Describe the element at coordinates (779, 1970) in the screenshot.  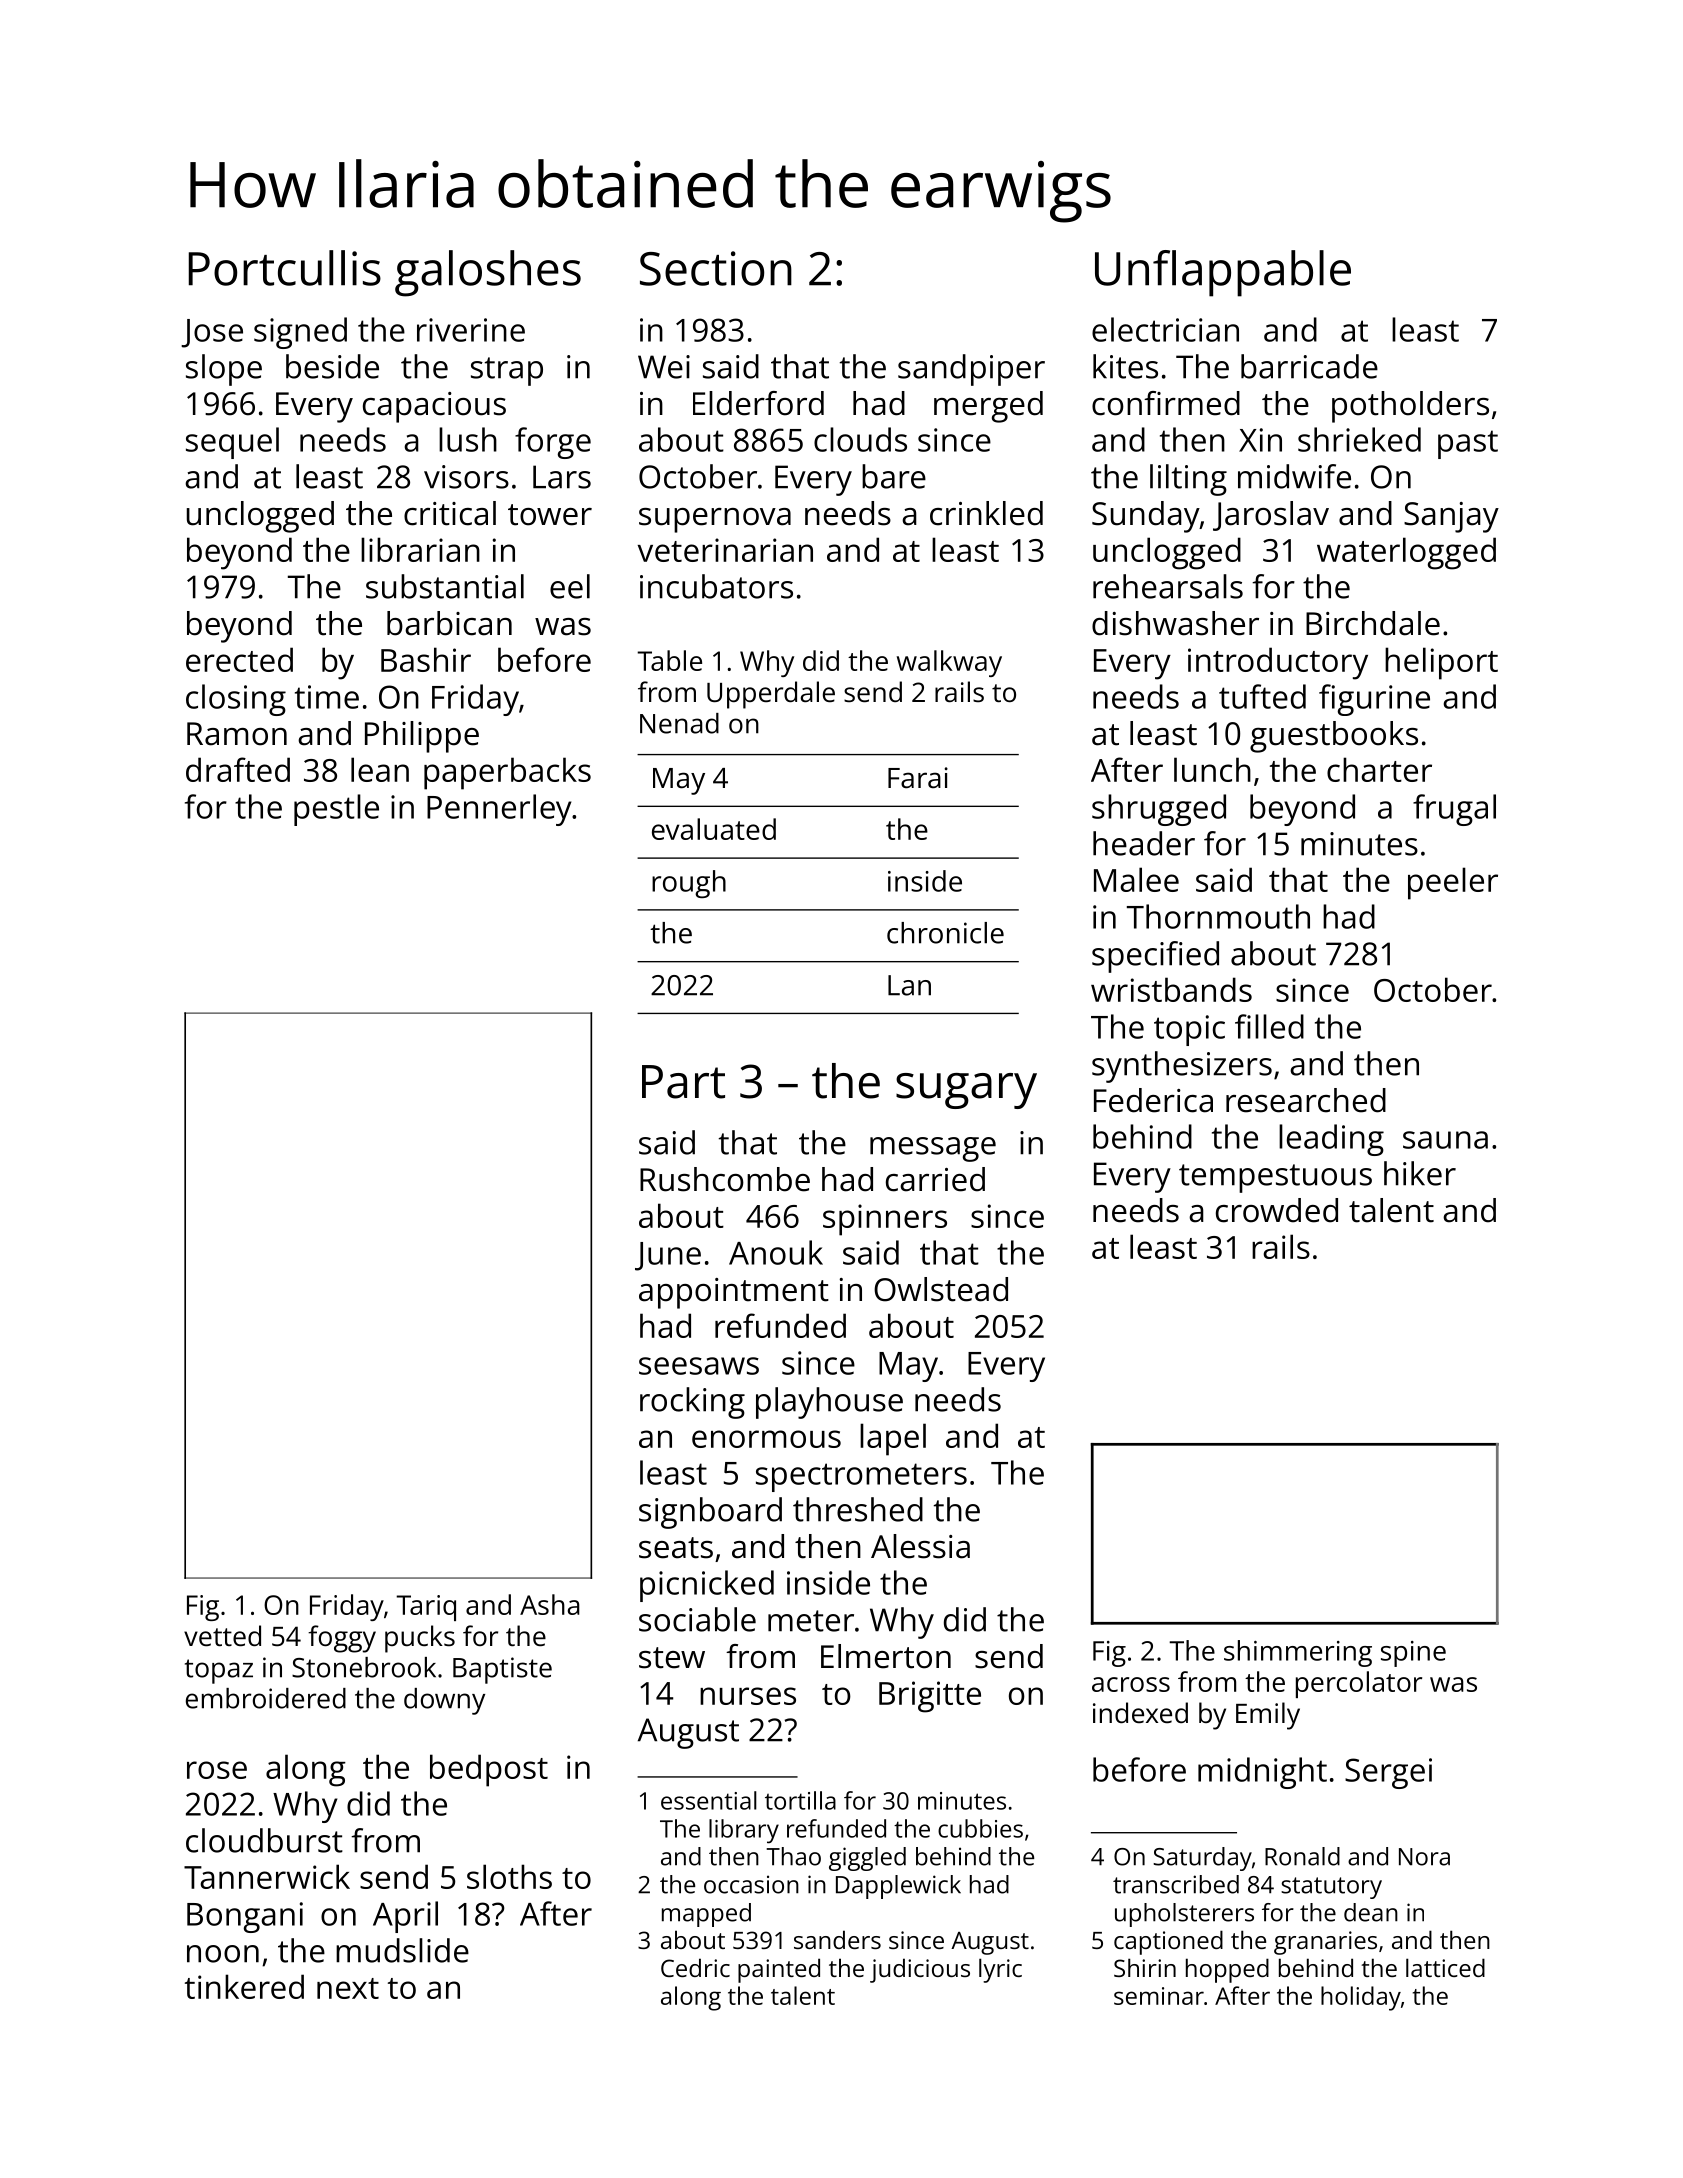
I see `painted` at that location.
